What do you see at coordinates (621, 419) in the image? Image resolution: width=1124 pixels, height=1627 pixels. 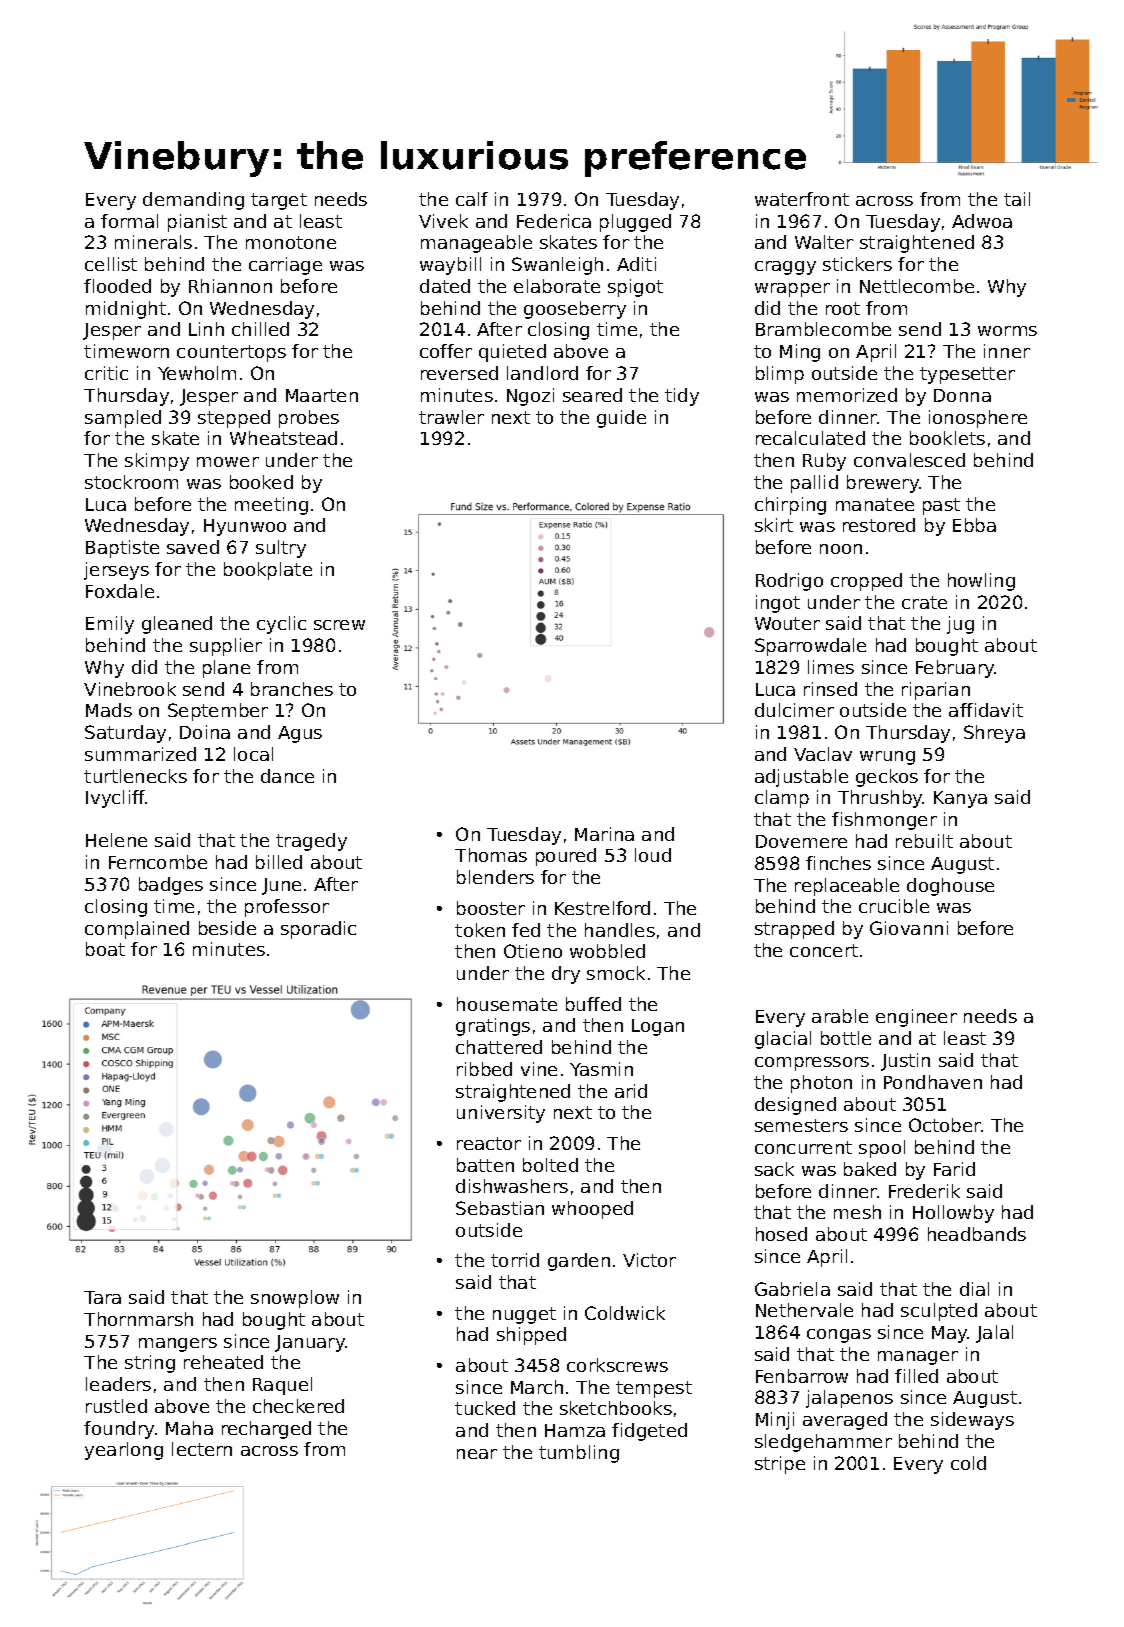 I see `guide` at bounding box center [621, 419].
